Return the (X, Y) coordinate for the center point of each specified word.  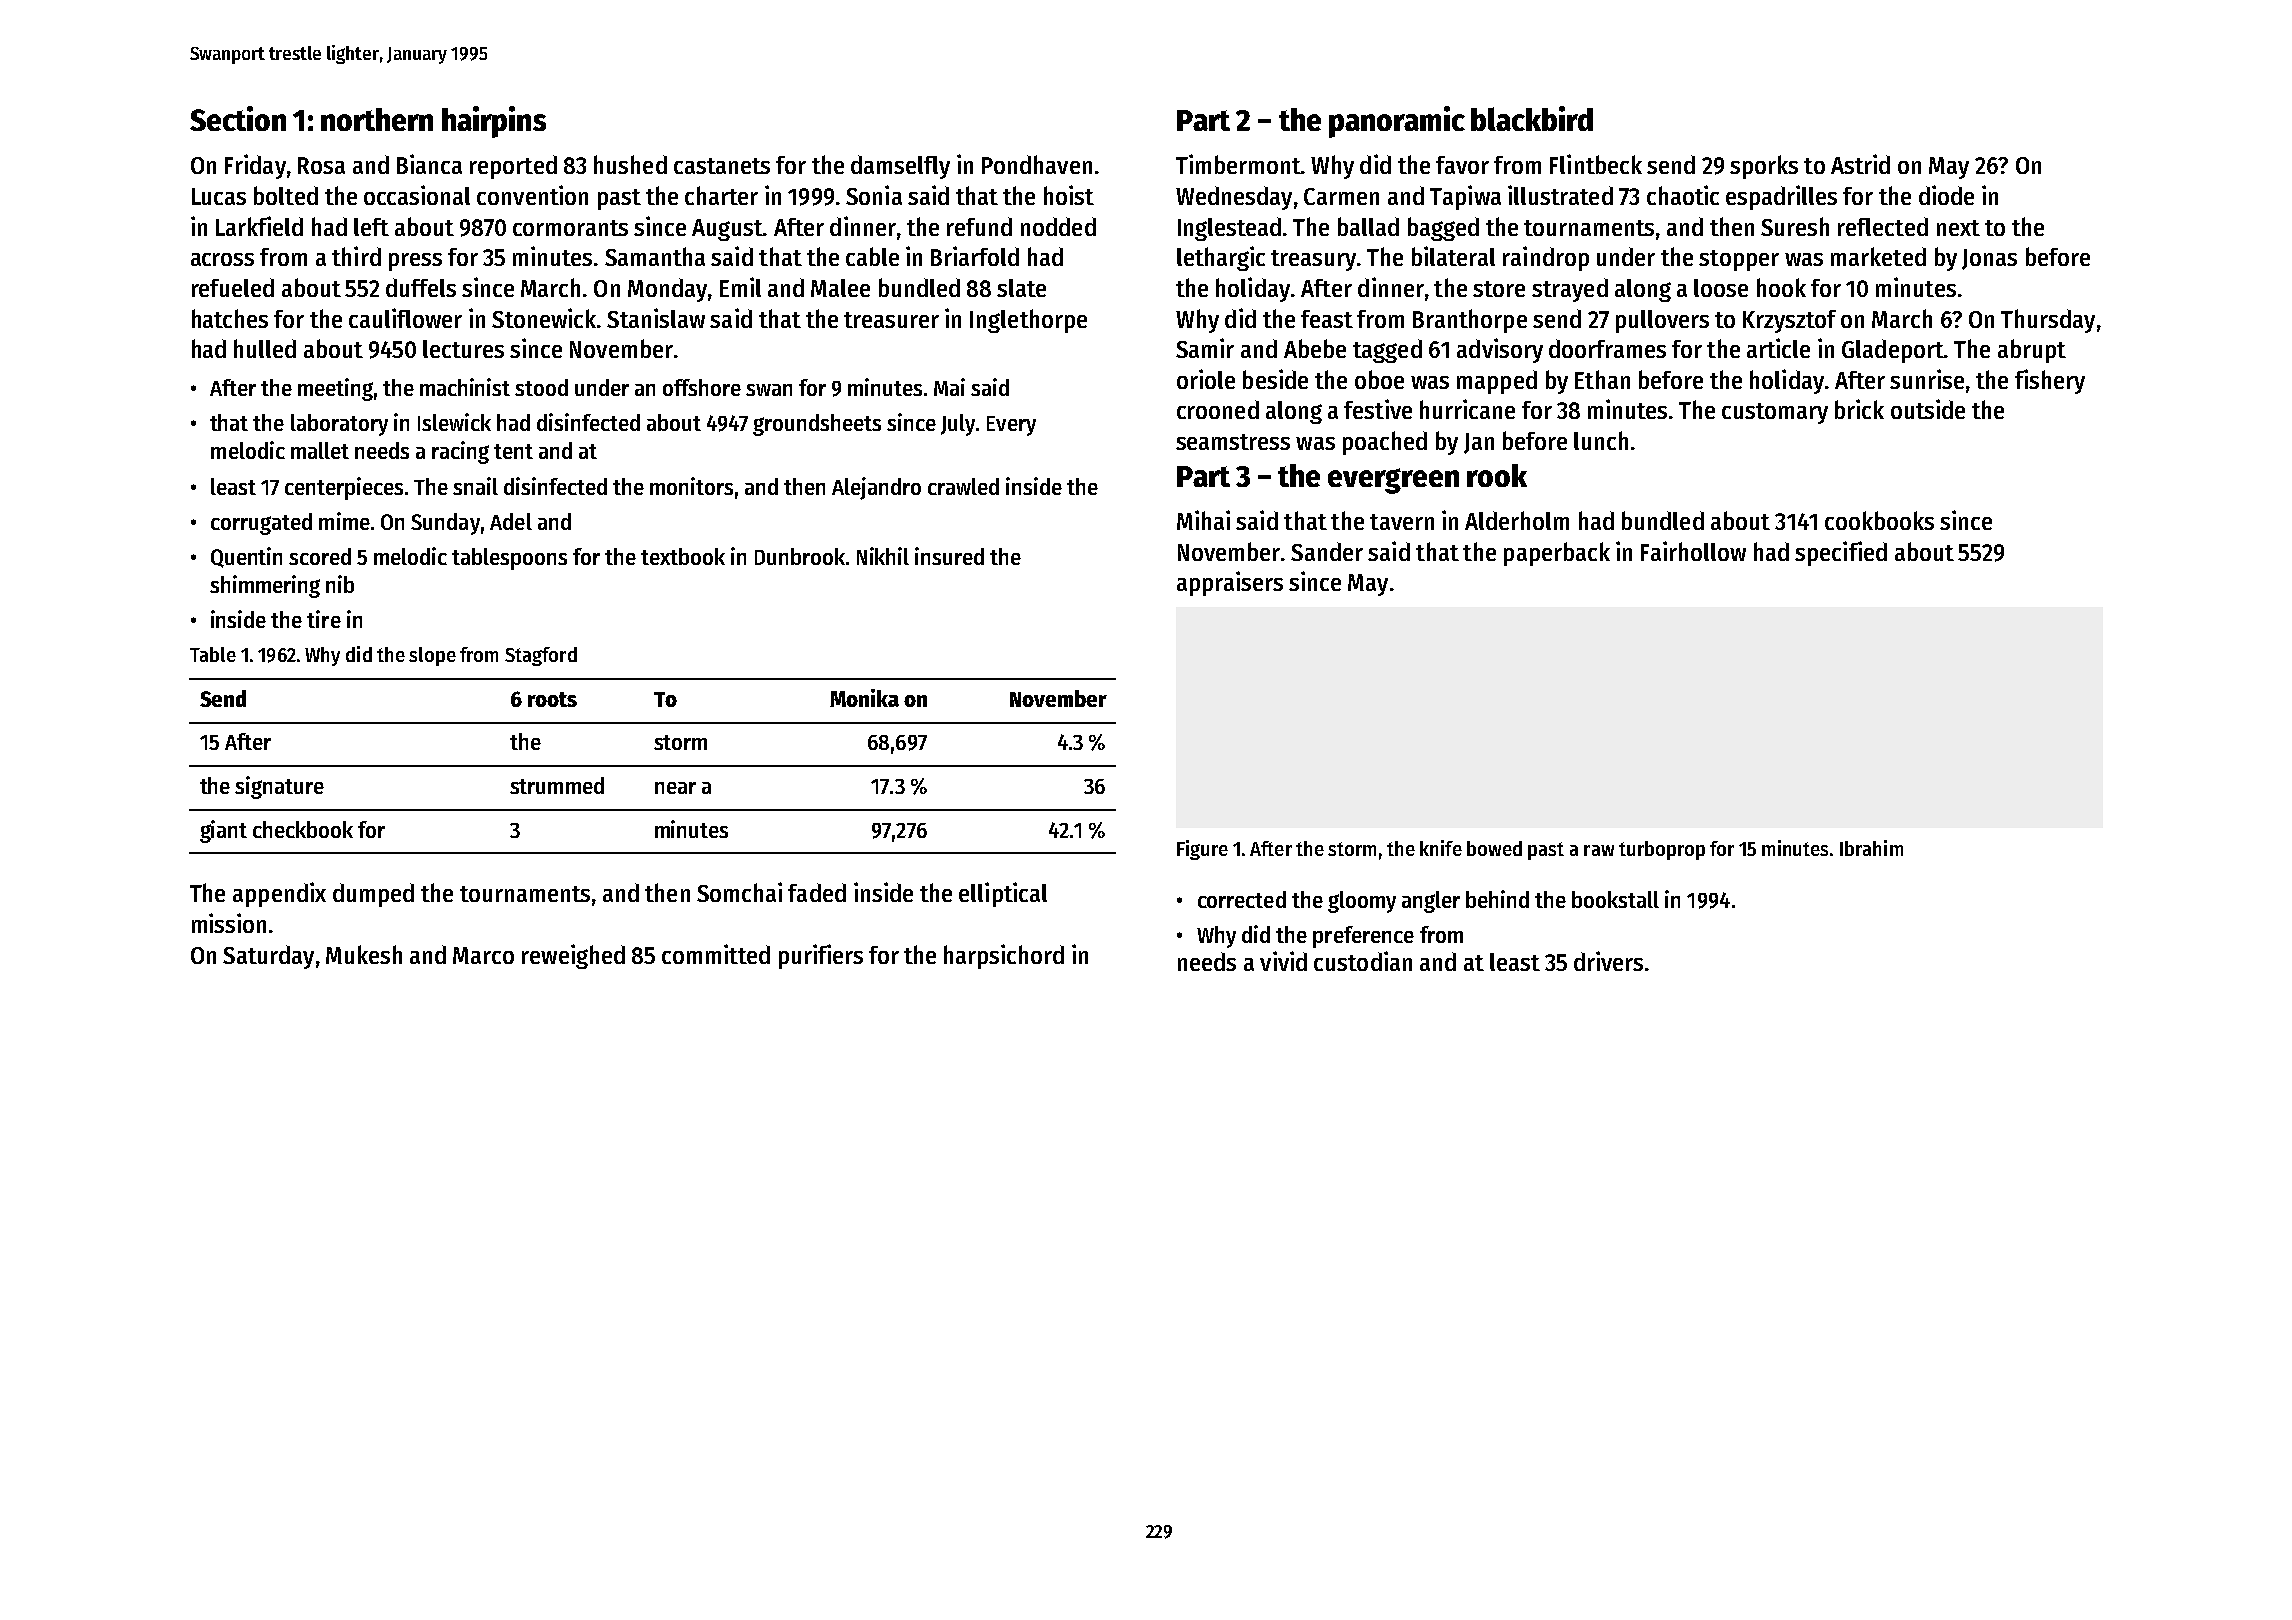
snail (475, 486)
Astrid (1860, 164)
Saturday (268, 957)
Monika (864, 698)
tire (324, 619)
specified (1841, 553)
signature (279, 787)
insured (949, 556)
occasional (417, 195)
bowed (1494, 848)
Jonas (1989, 259)
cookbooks (1879, 520)
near (675, 788)
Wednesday (1234, 198)
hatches (230, 318)
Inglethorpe (1028, 321)
